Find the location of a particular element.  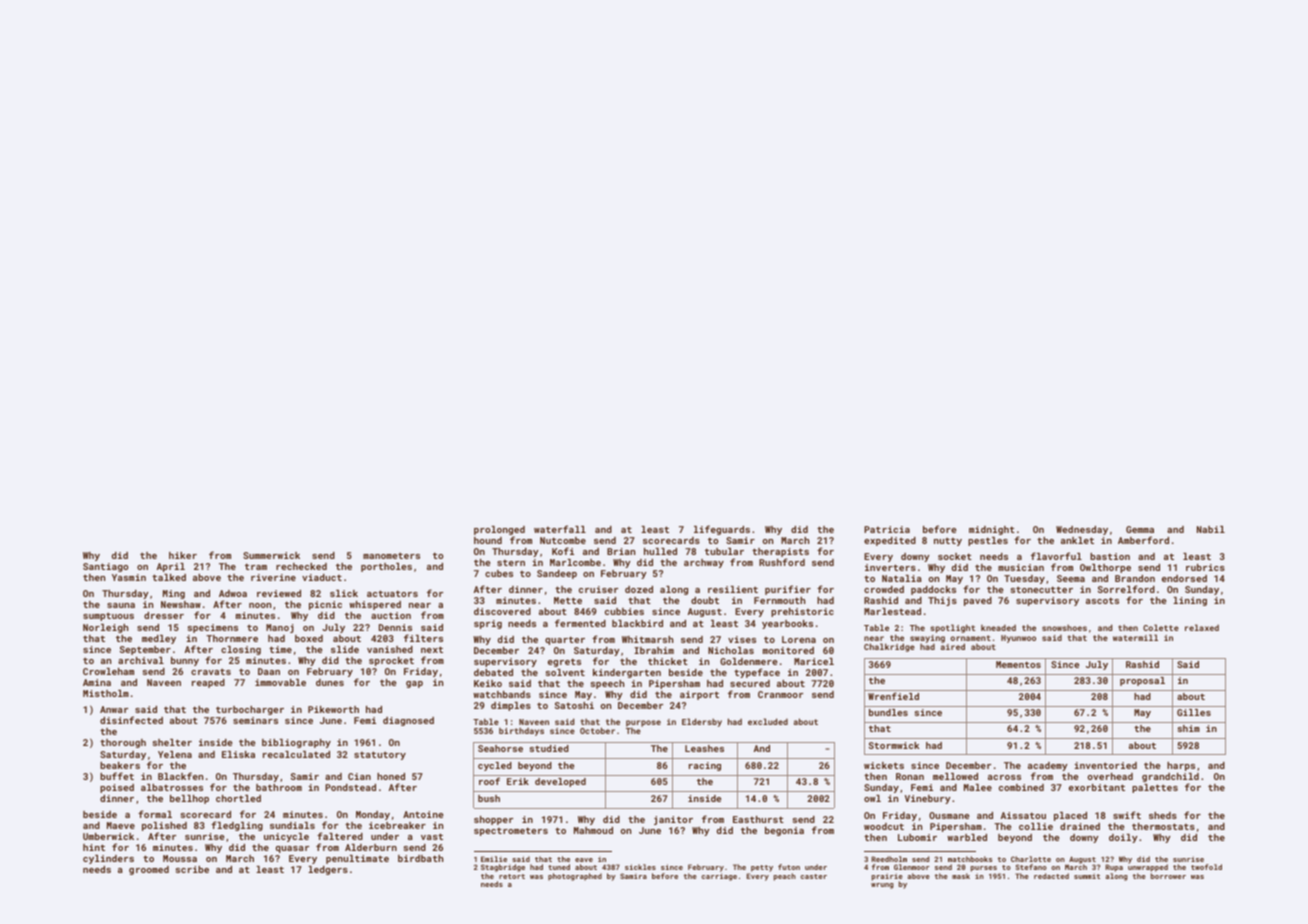

kindergarten is located at coordinates (627, 673).
